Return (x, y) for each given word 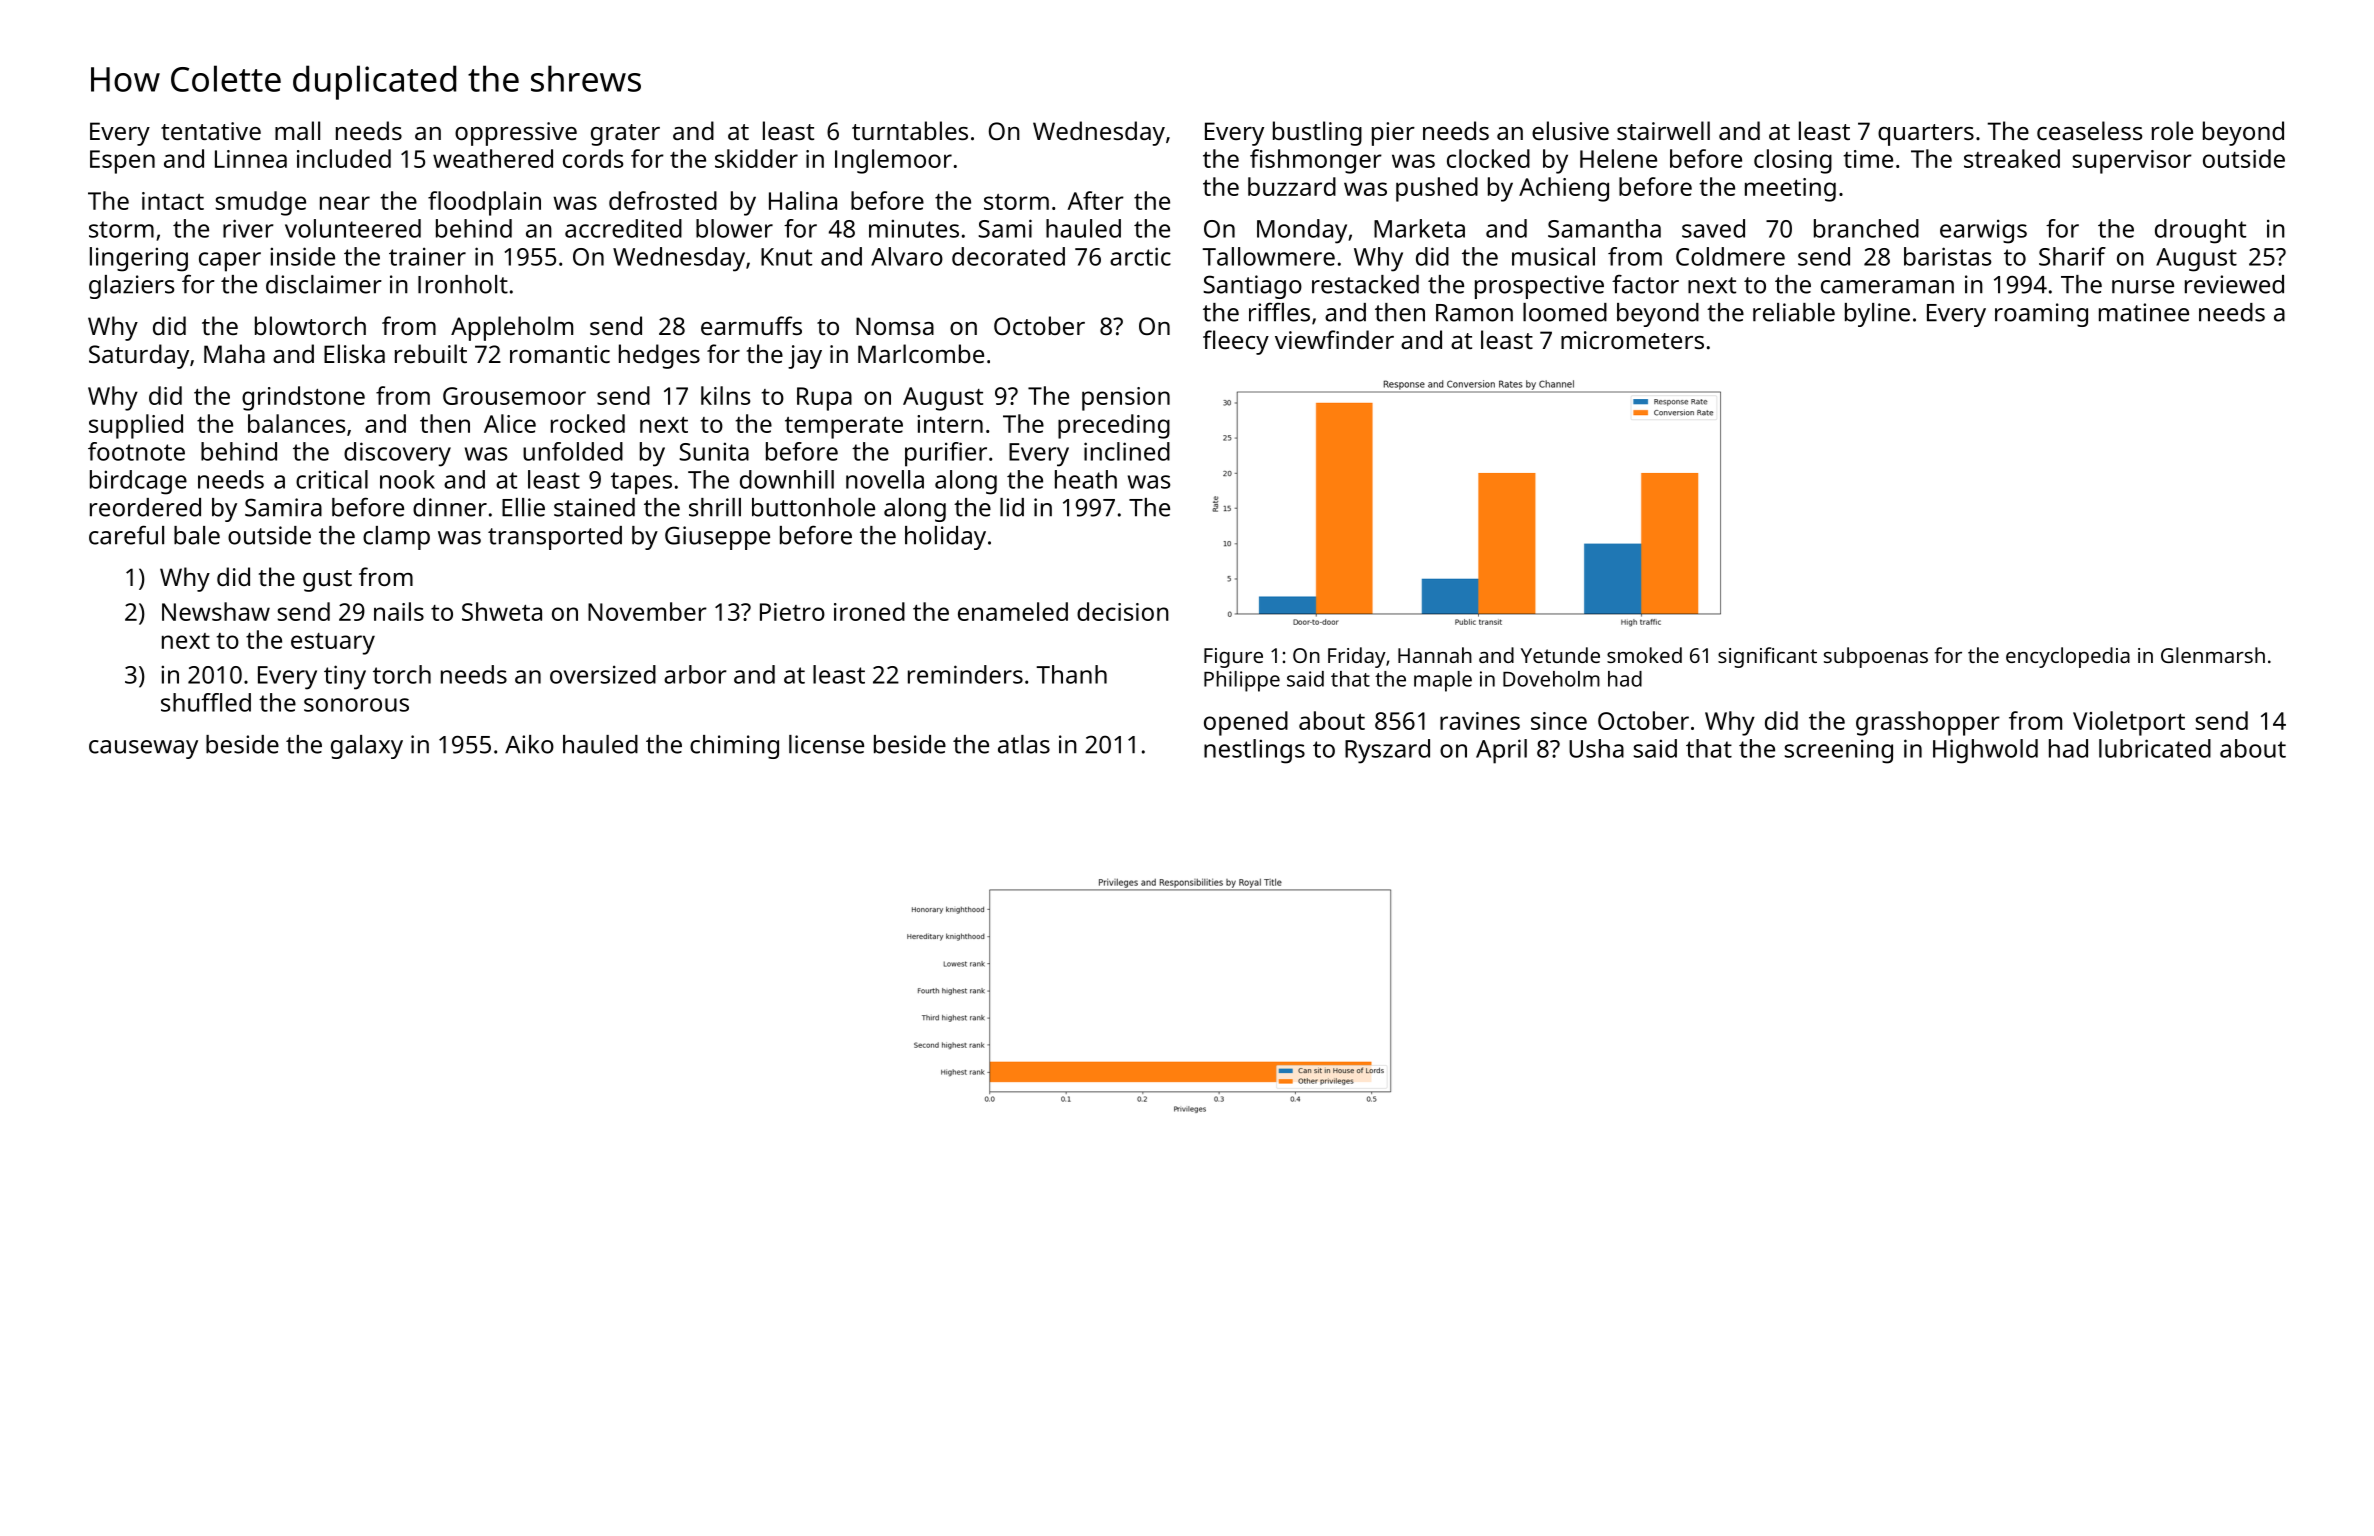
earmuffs (751, 325)
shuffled (206, 702)
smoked (1644, 655)
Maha (234, 353)
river (248, 228)
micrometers (1632, 340)
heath (1086, 479)
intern (950, 424)
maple (1443, 681)
